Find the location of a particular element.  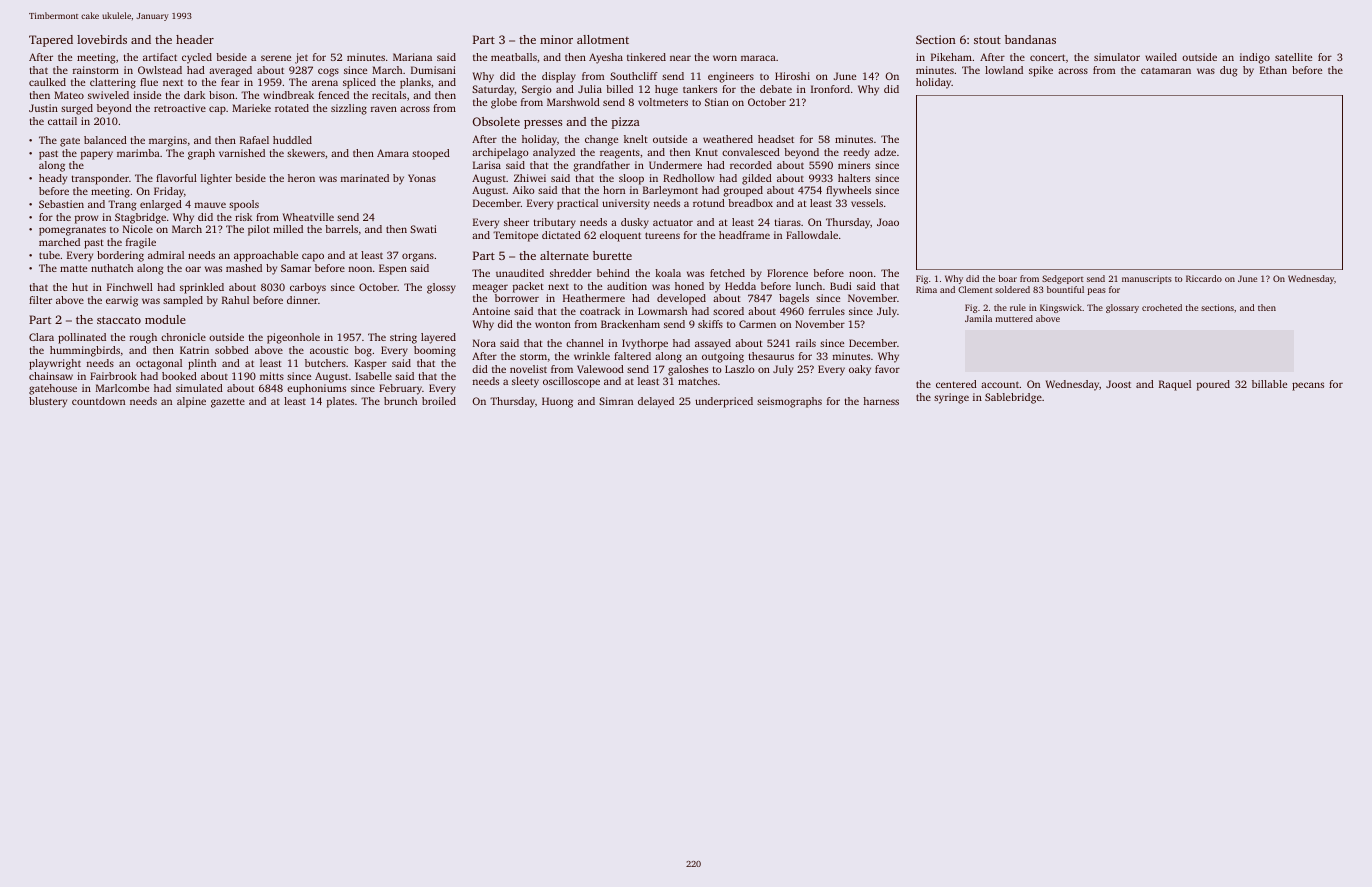

gazette is located at coordinates (228, 403).
